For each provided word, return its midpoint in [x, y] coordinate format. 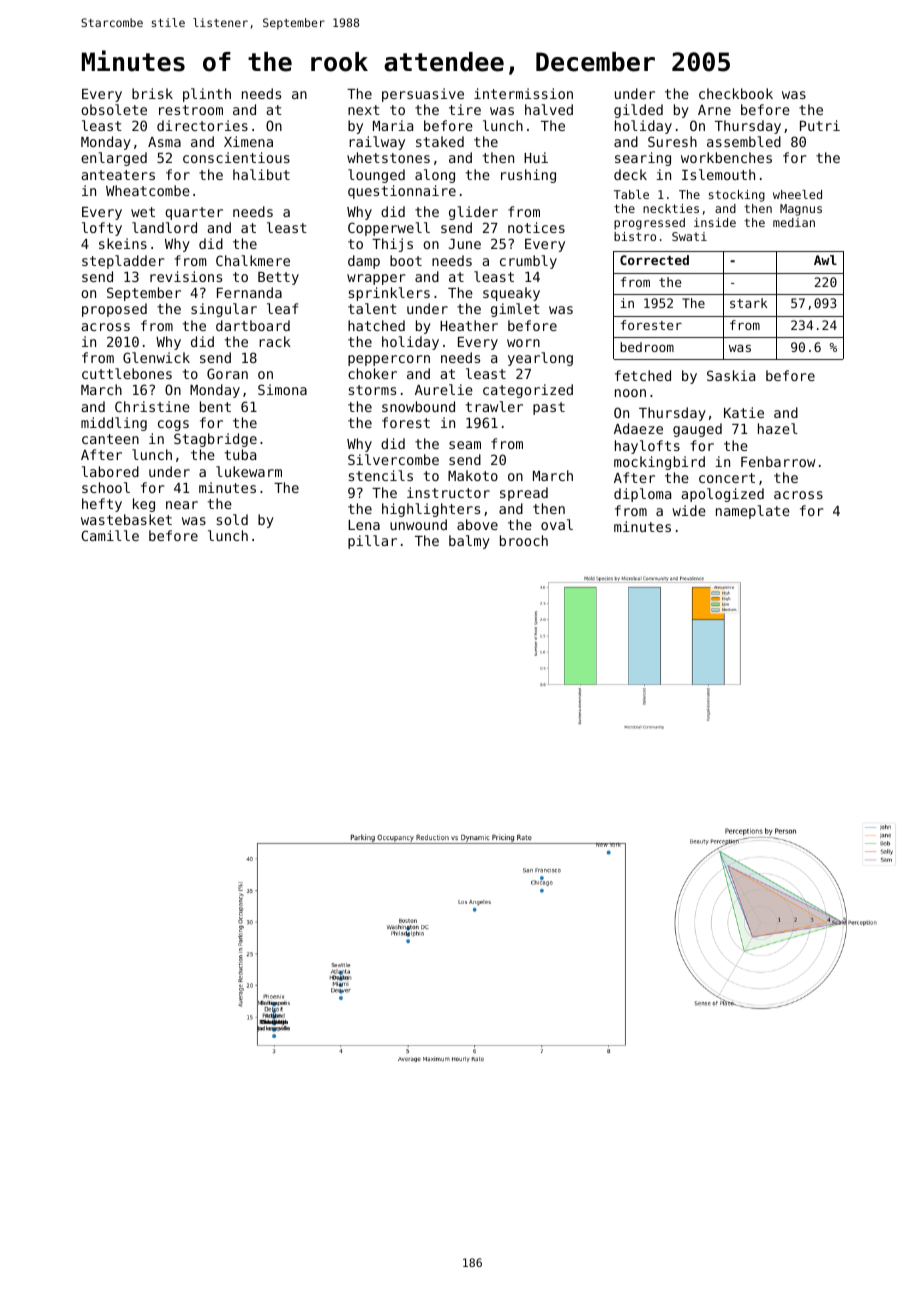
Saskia [731, 375]
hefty [102, 505]
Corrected [654, 260]
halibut [261, 174]
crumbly [528, 262]
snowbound [418, 406]
